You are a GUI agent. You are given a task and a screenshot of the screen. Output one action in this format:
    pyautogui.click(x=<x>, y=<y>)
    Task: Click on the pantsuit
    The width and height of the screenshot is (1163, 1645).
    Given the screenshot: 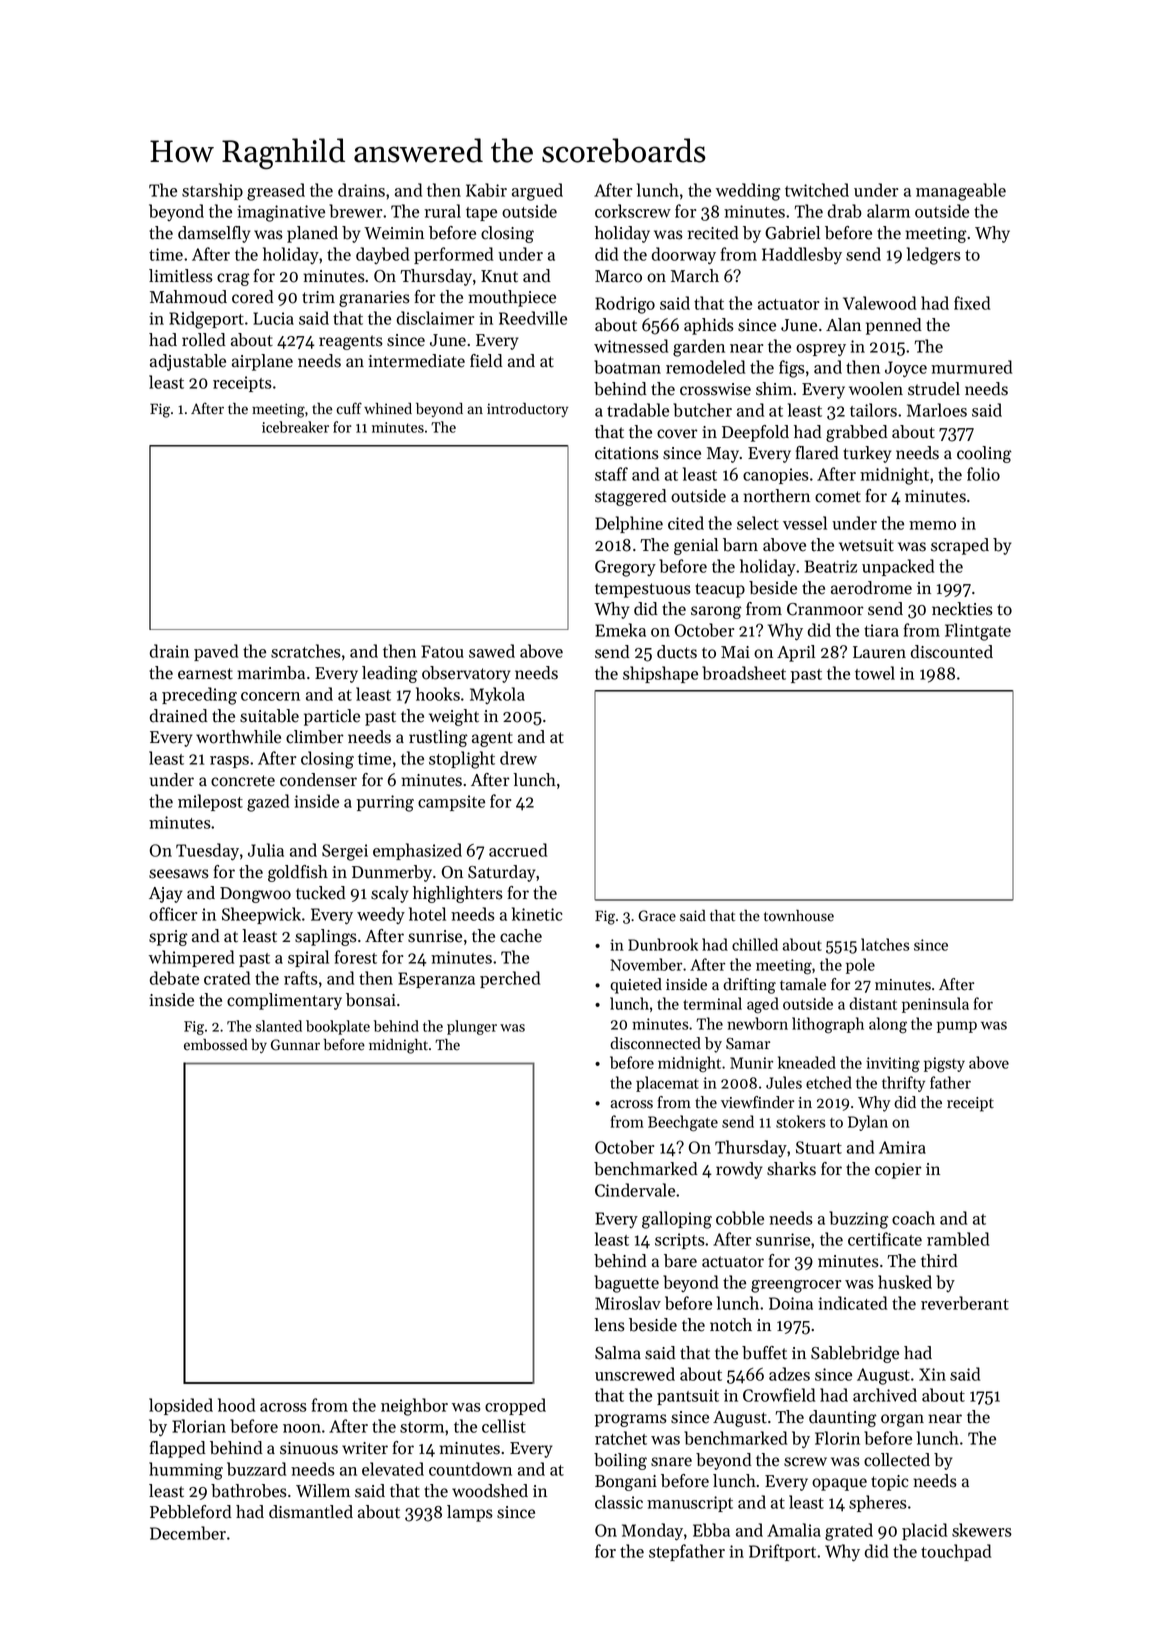 What is the action you would take?
    pyautogui.click(x=688, y=1397)
